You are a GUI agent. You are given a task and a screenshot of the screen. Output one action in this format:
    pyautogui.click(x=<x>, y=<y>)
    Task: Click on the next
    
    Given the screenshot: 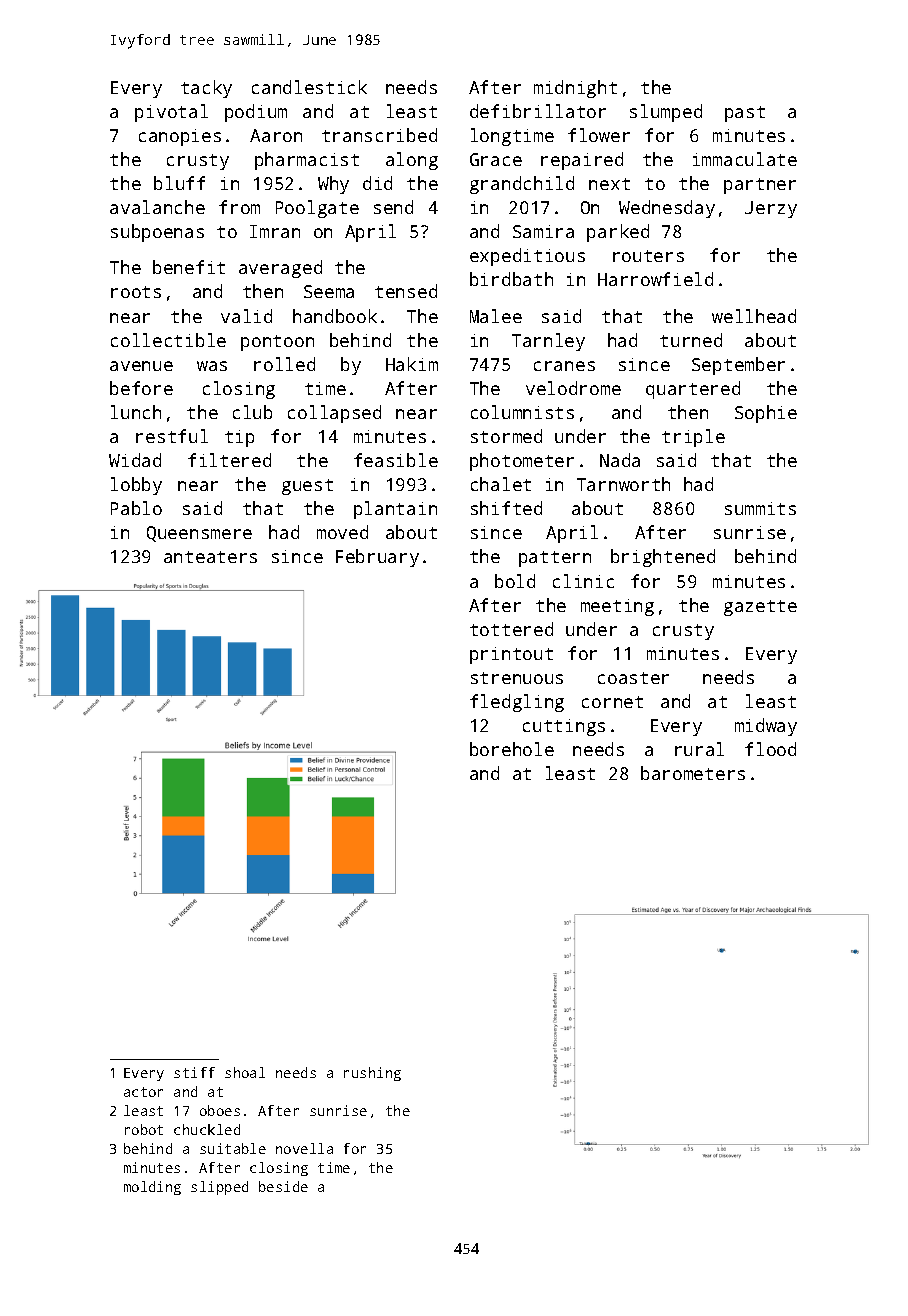 What is the action you would take?
    pyautogui.click(x=609, y=184)
